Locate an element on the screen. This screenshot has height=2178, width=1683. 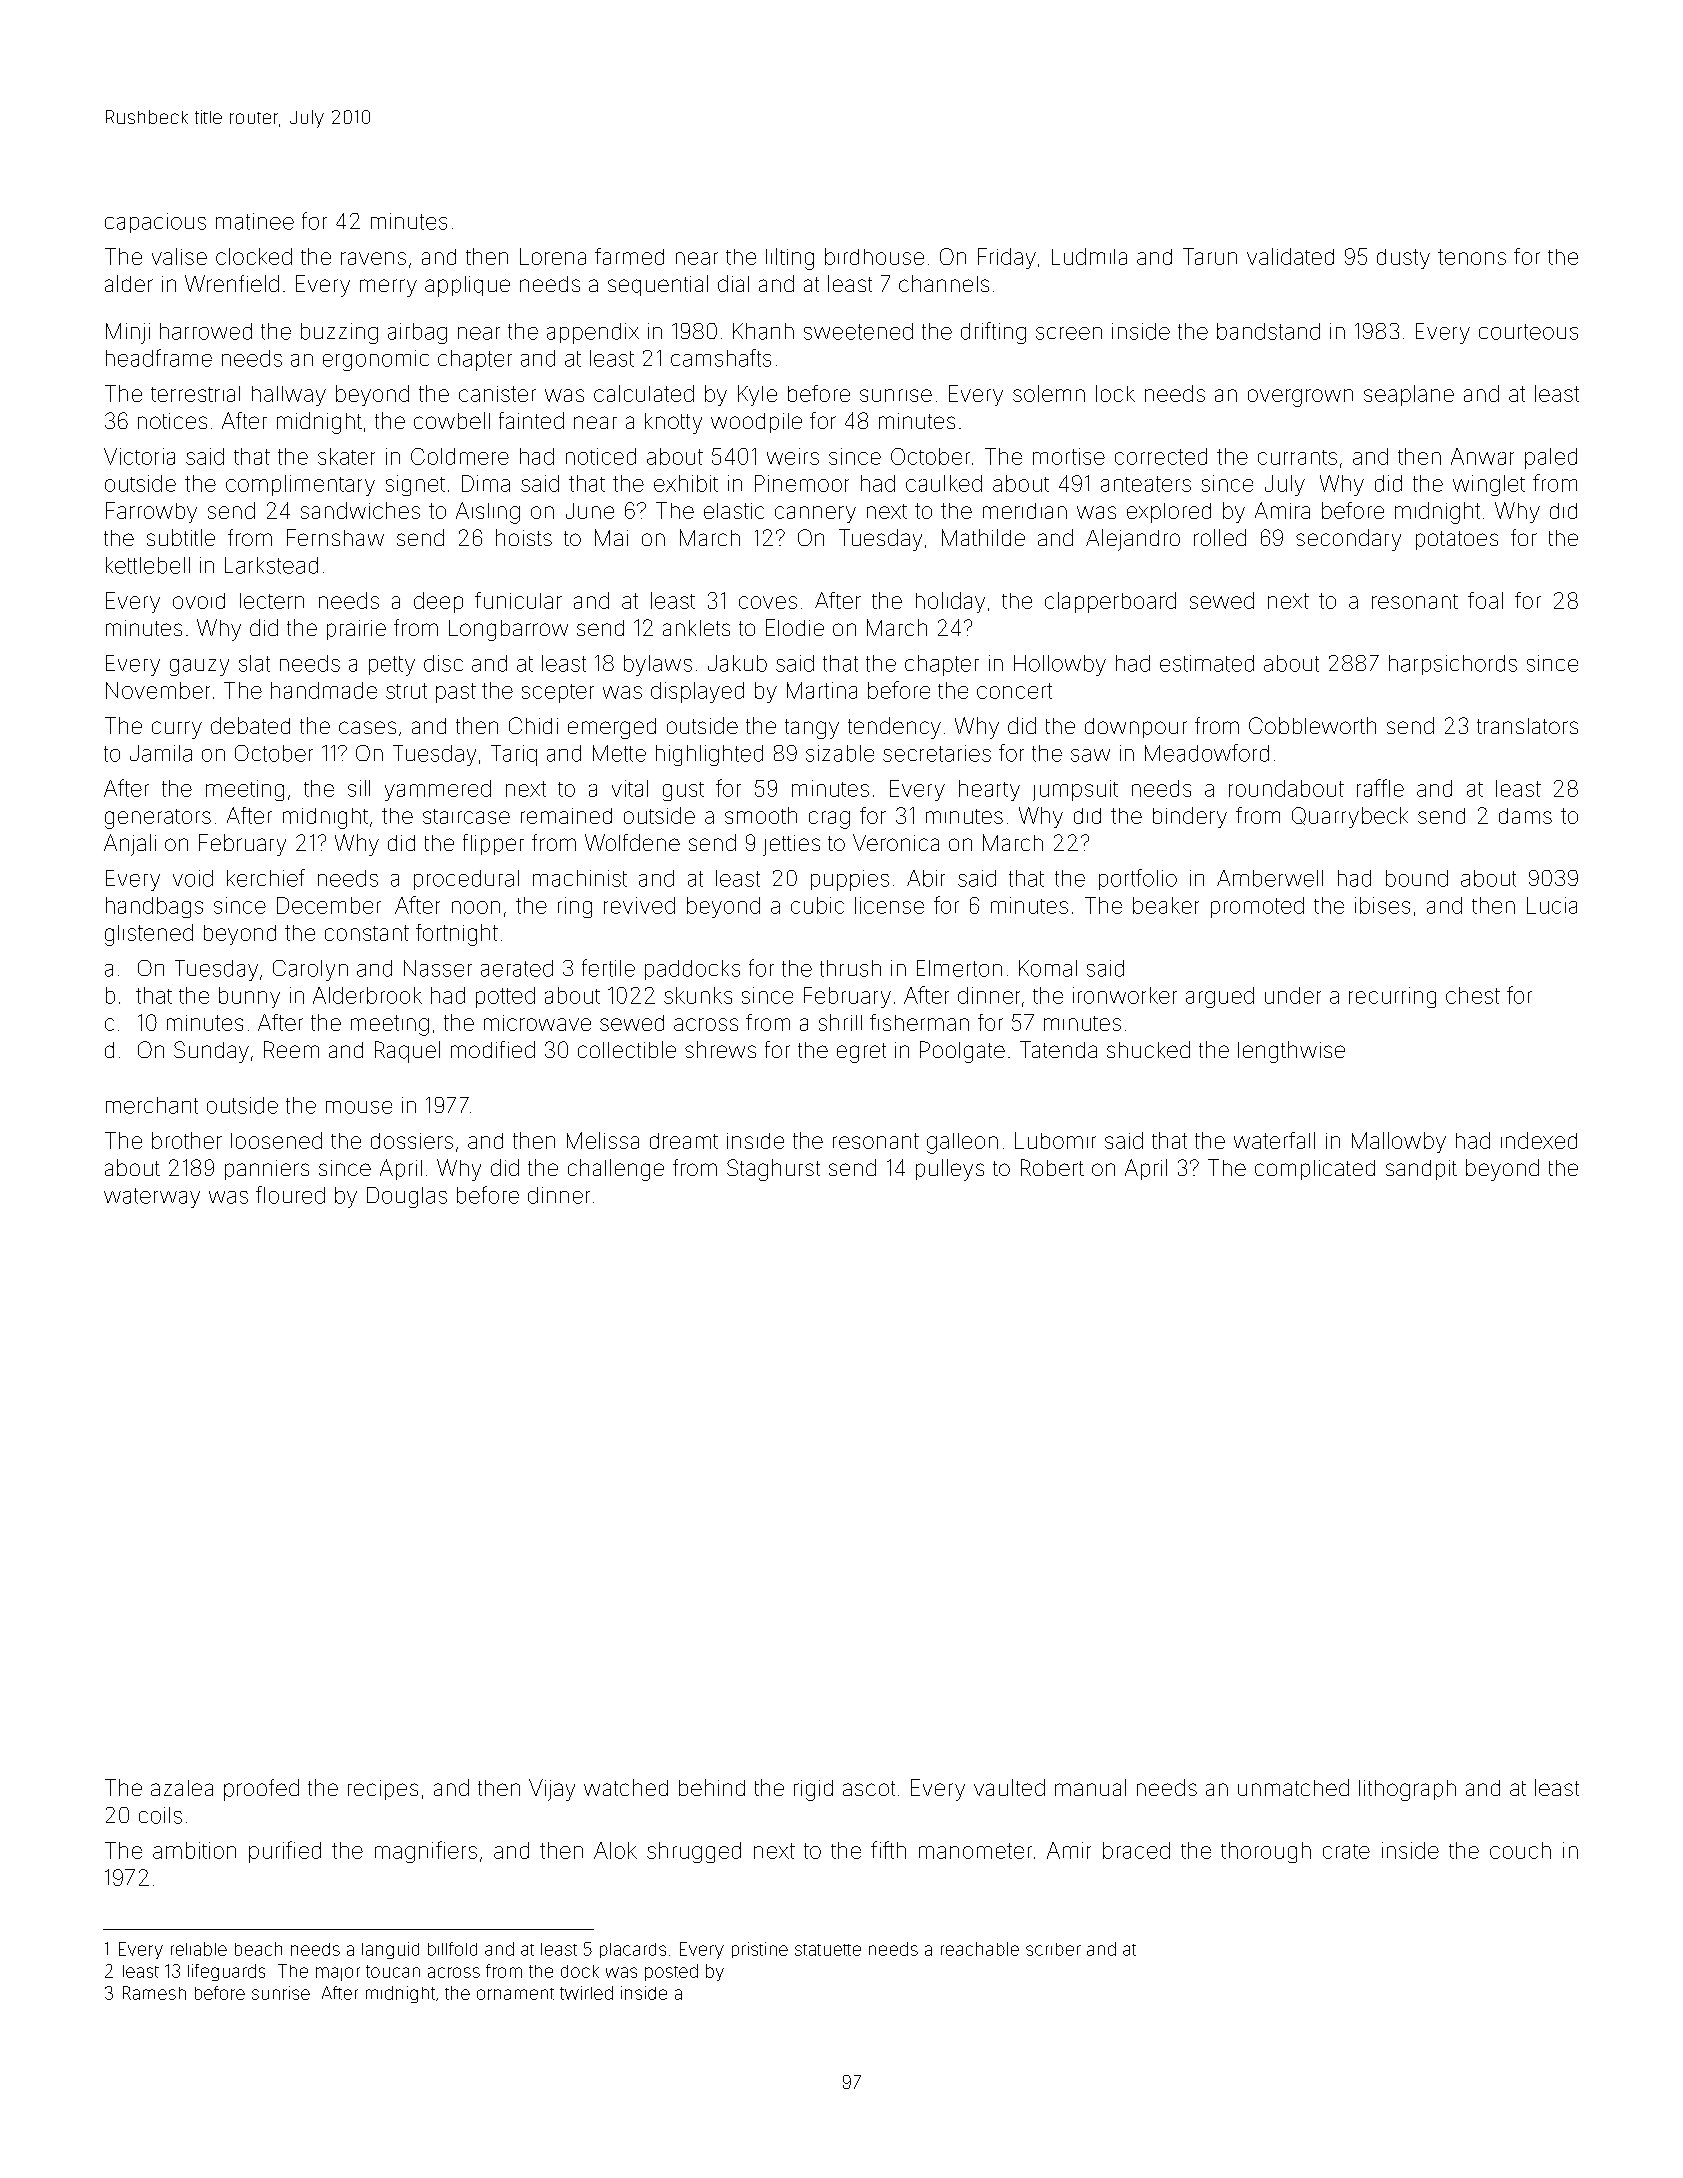
birdhouse is located at coordinates (874, 256).
